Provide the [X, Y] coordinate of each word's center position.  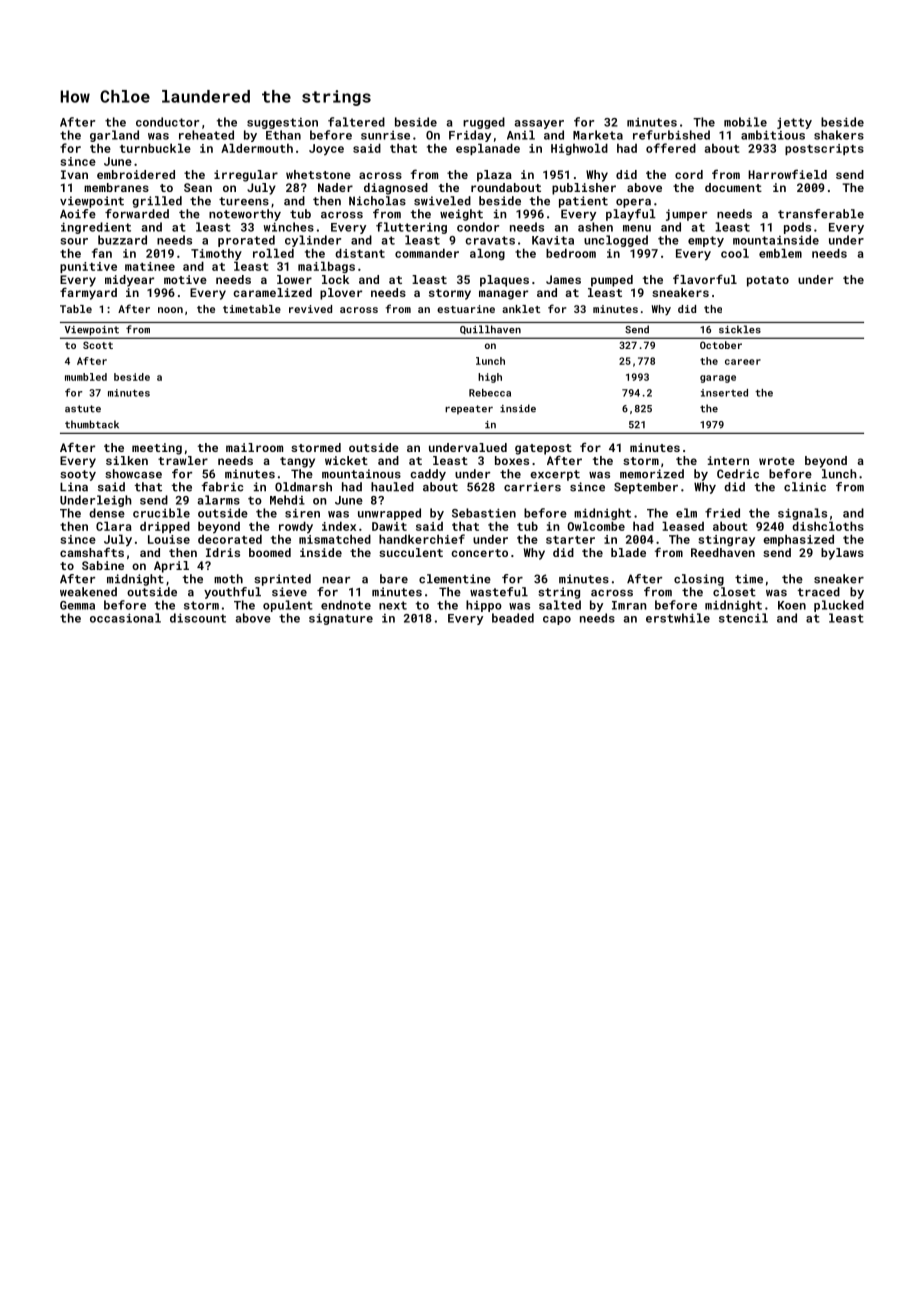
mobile [745, 122]
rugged [484, 123]
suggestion [282, 123]
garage [718, 379]
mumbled [86, 377]
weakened [88, 592]
